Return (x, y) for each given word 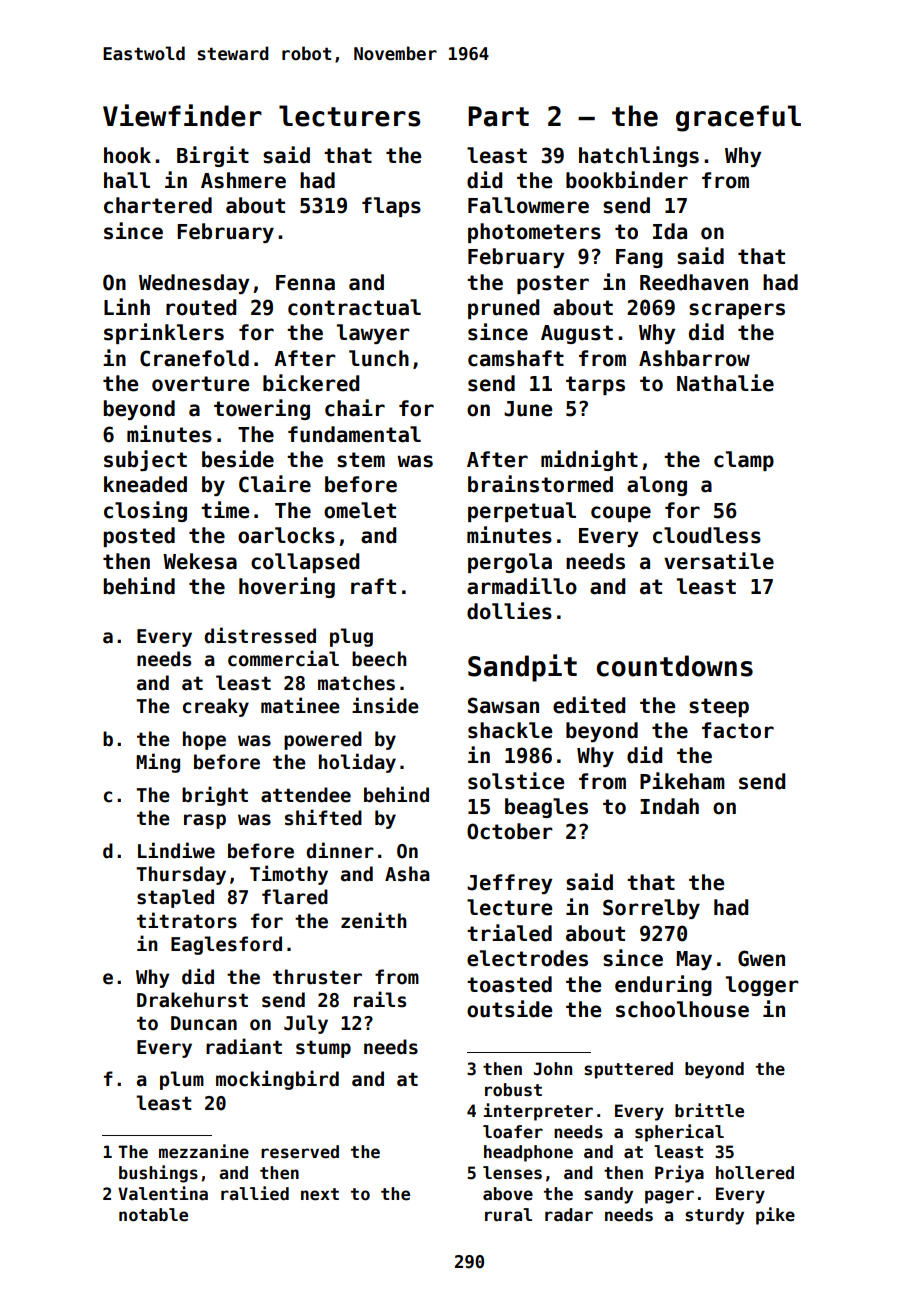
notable (153, 1215)
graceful (738, 118)
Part (498, 116)
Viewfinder (182, 115)
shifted (323, 817)
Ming (158, 763)
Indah (669, 806)
